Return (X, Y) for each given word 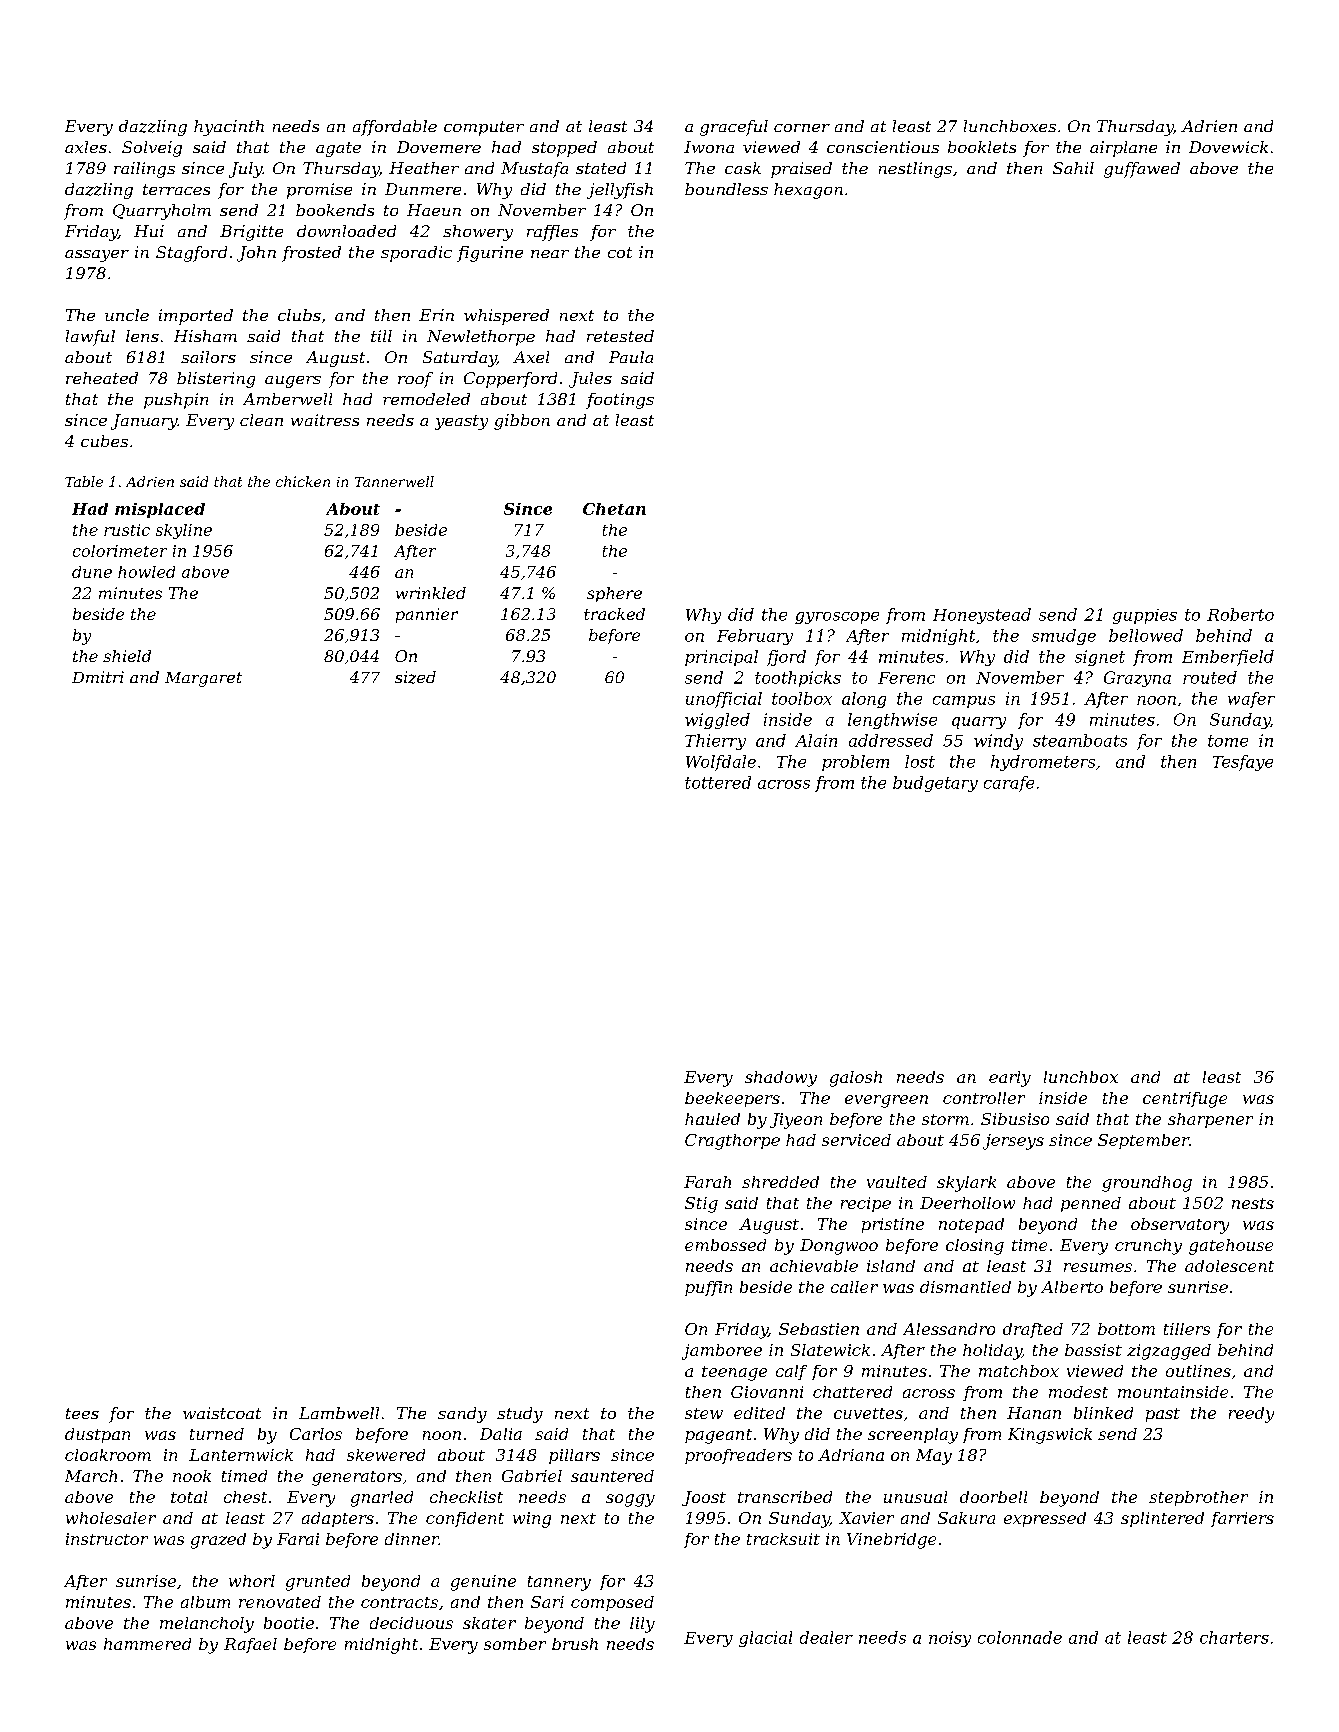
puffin (708, 1288)
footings (620, 401)
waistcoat (222, 1413)
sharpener (1210, 1120)
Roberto (1240, 614)
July (246, 170)
